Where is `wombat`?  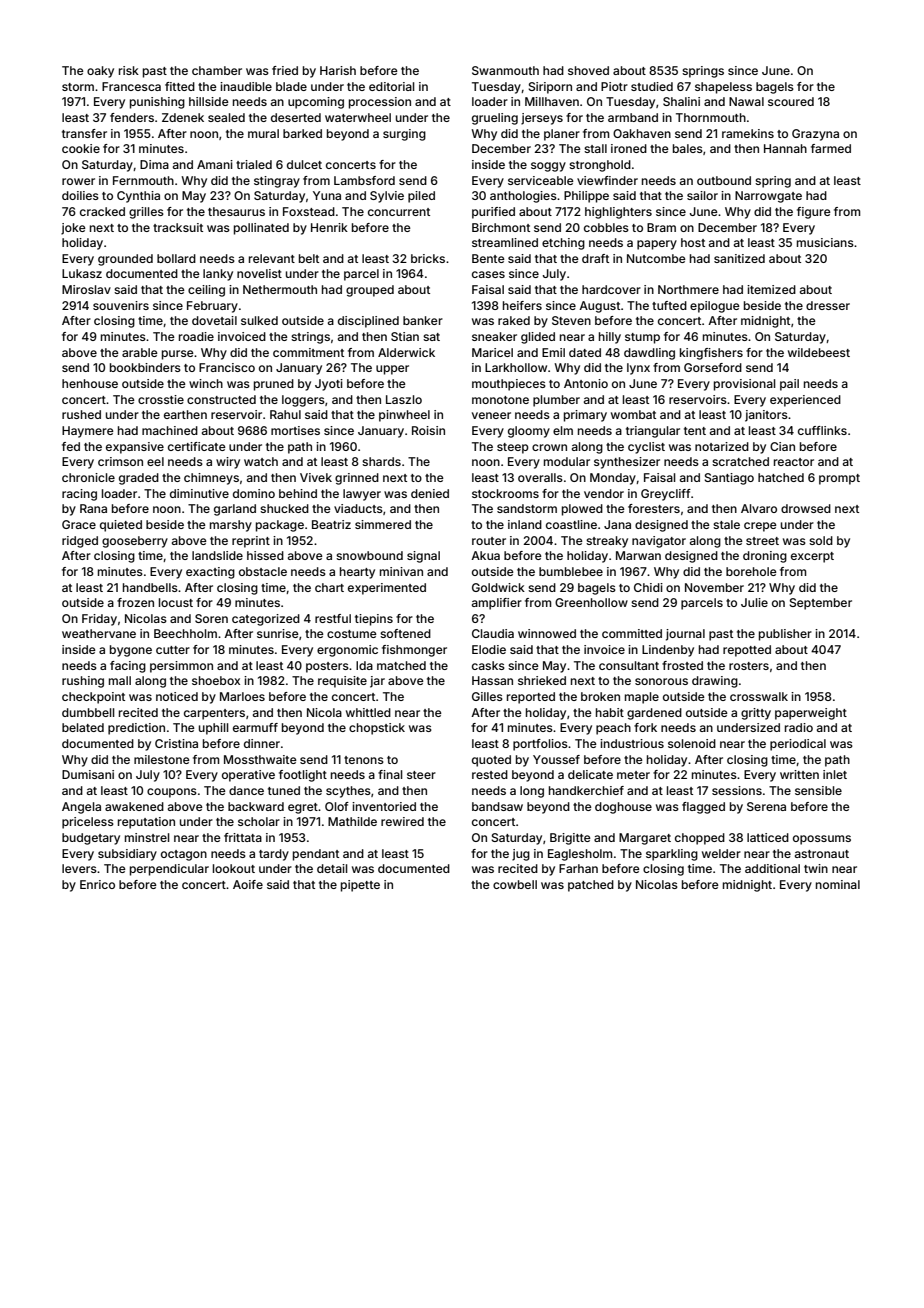 wombat is located at coordinates (633, 414).
